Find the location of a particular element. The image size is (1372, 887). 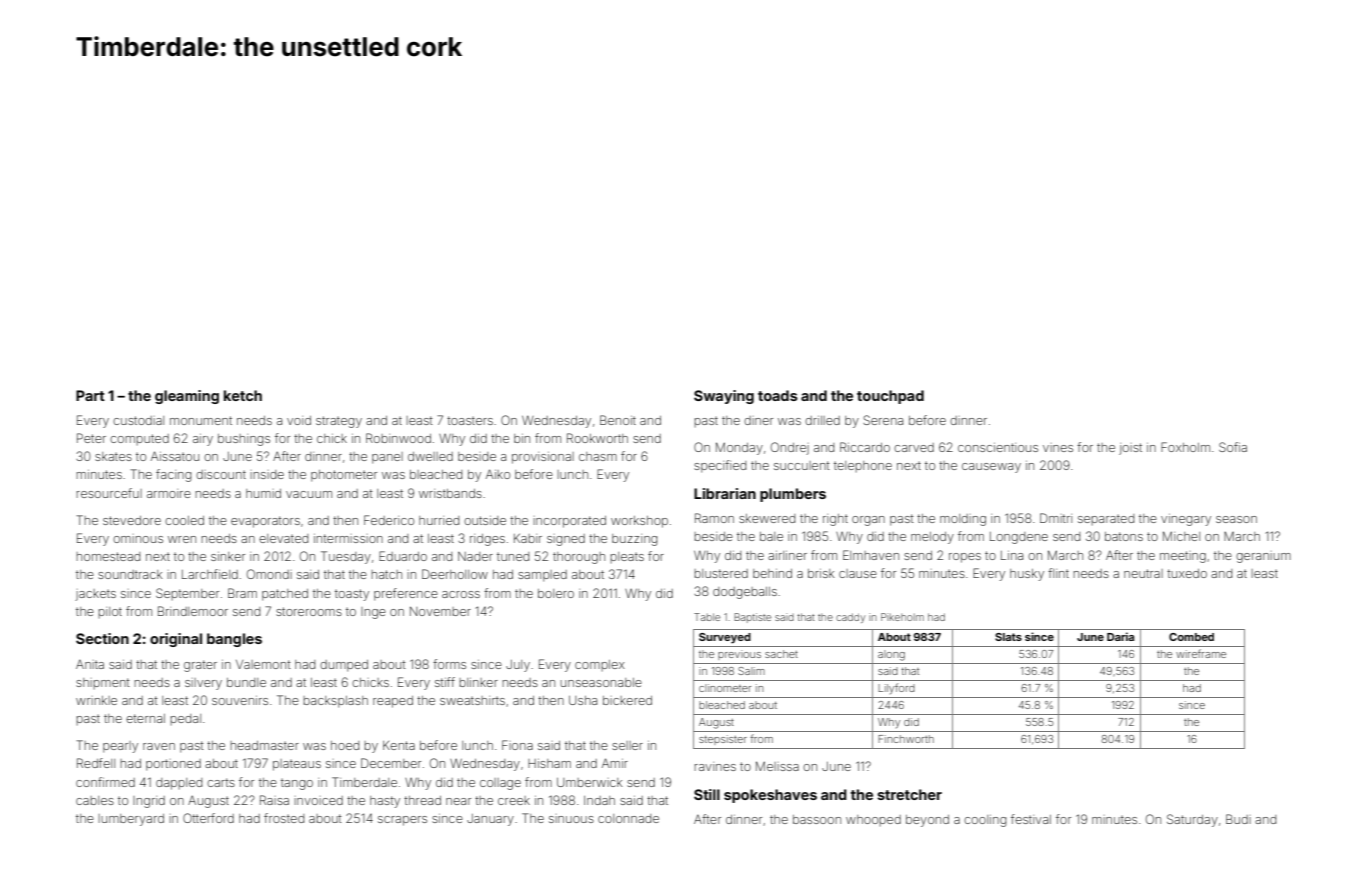

Inge is located at coordinates (373, 613).
